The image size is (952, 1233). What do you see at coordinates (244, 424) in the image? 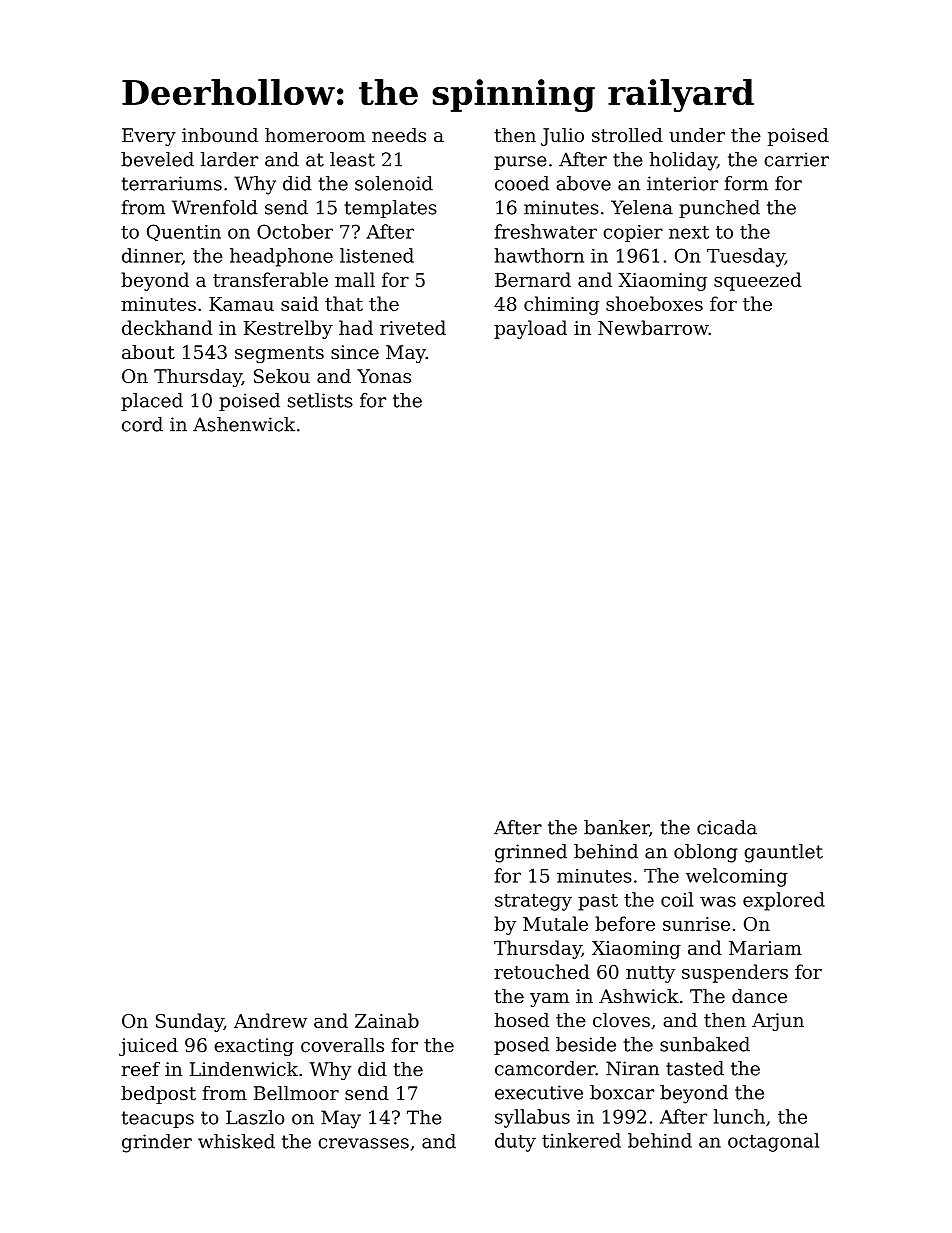
I see `Ashenwick` at bounding box center [244, 424].
